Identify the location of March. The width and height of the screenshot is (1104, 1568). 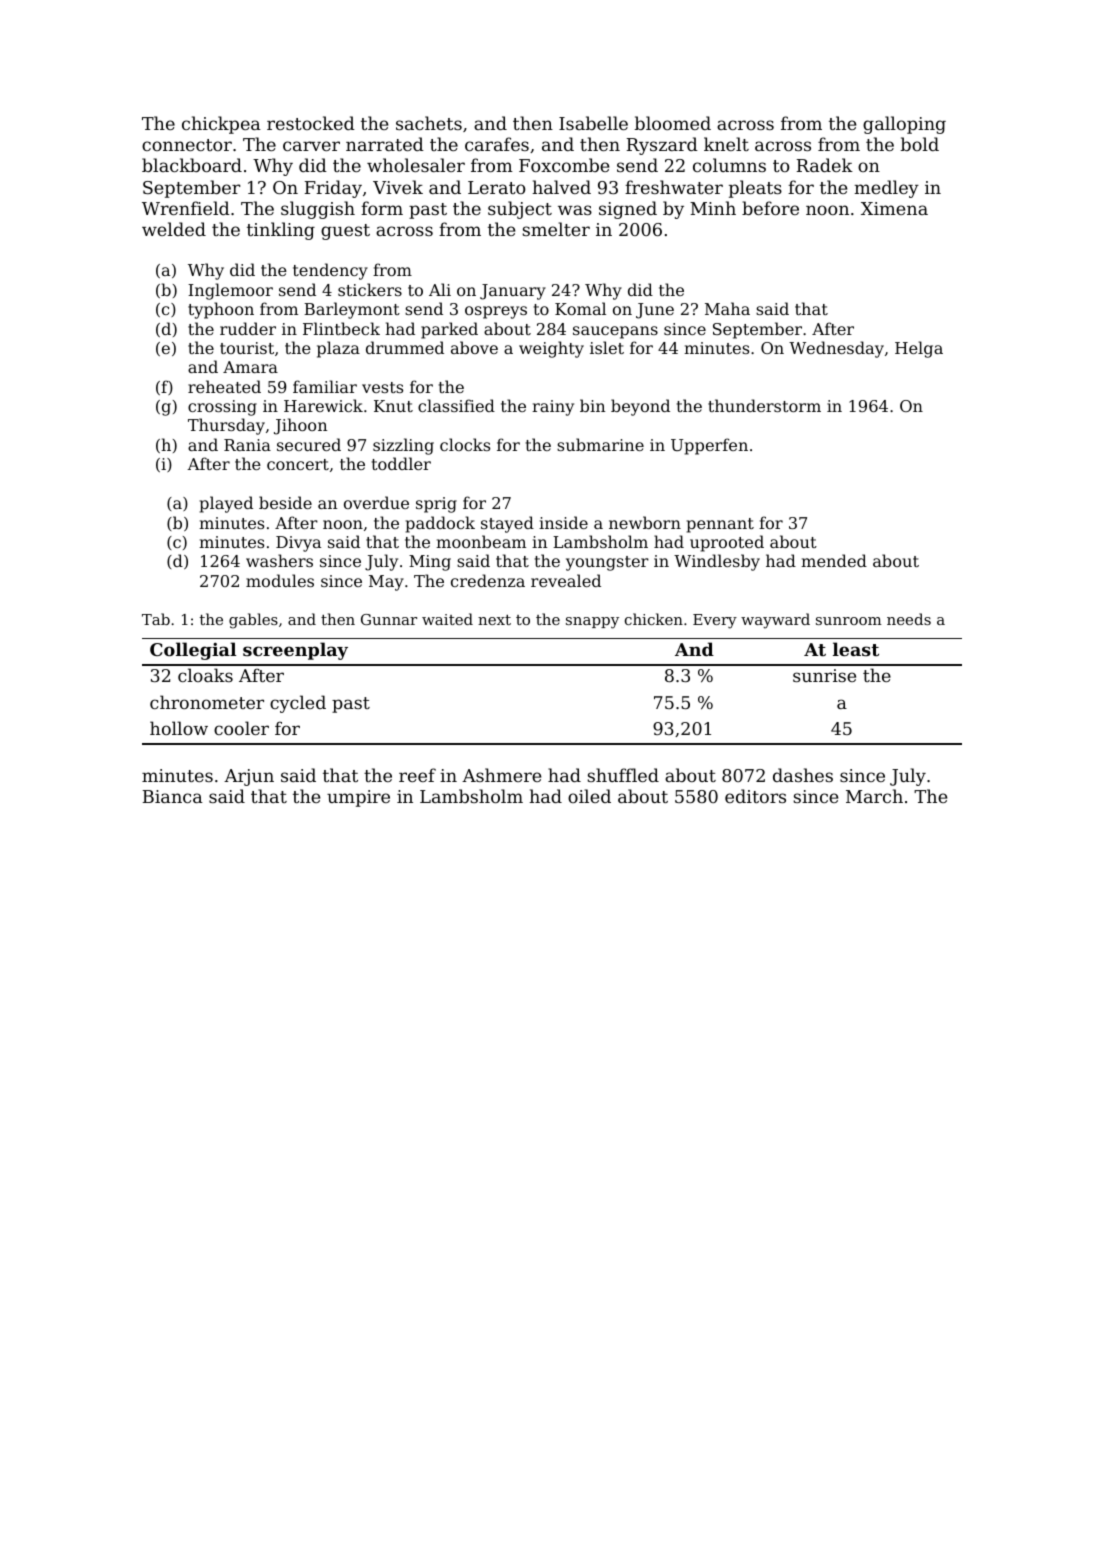
(874, 796).
